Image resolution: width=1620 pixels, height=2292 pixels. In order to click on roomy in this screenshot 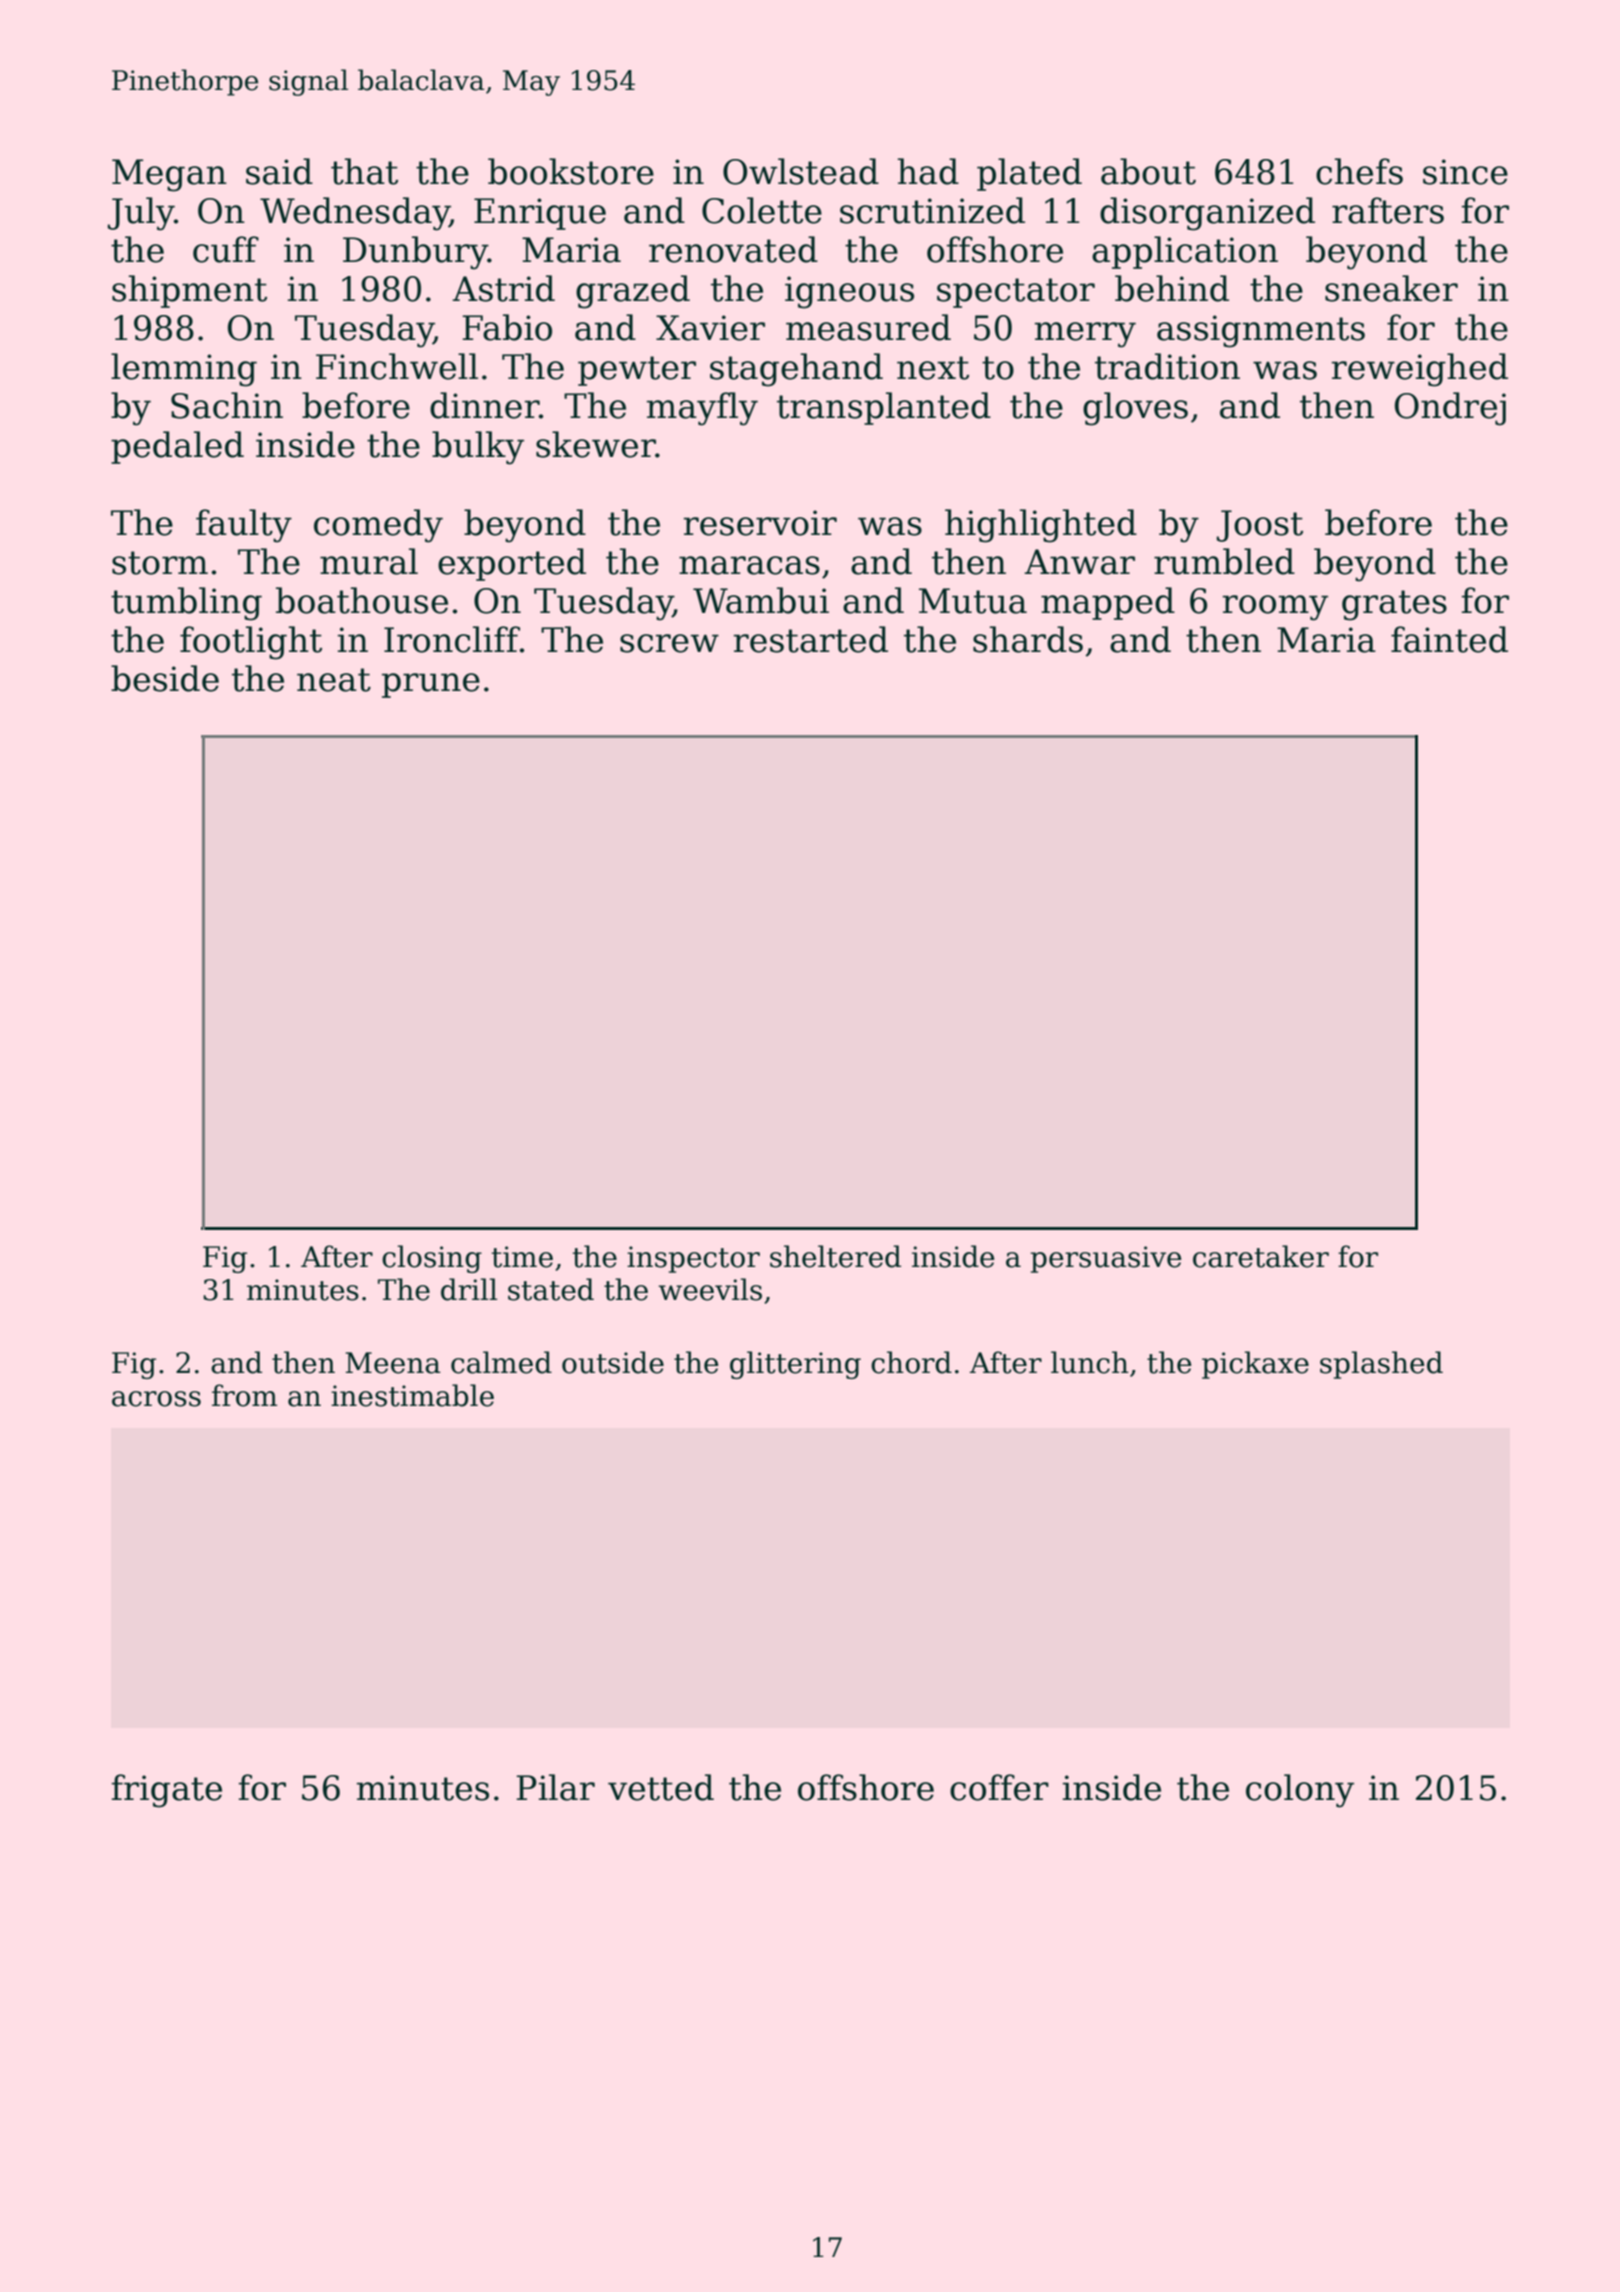, I will do `click(1275, 608)`.
